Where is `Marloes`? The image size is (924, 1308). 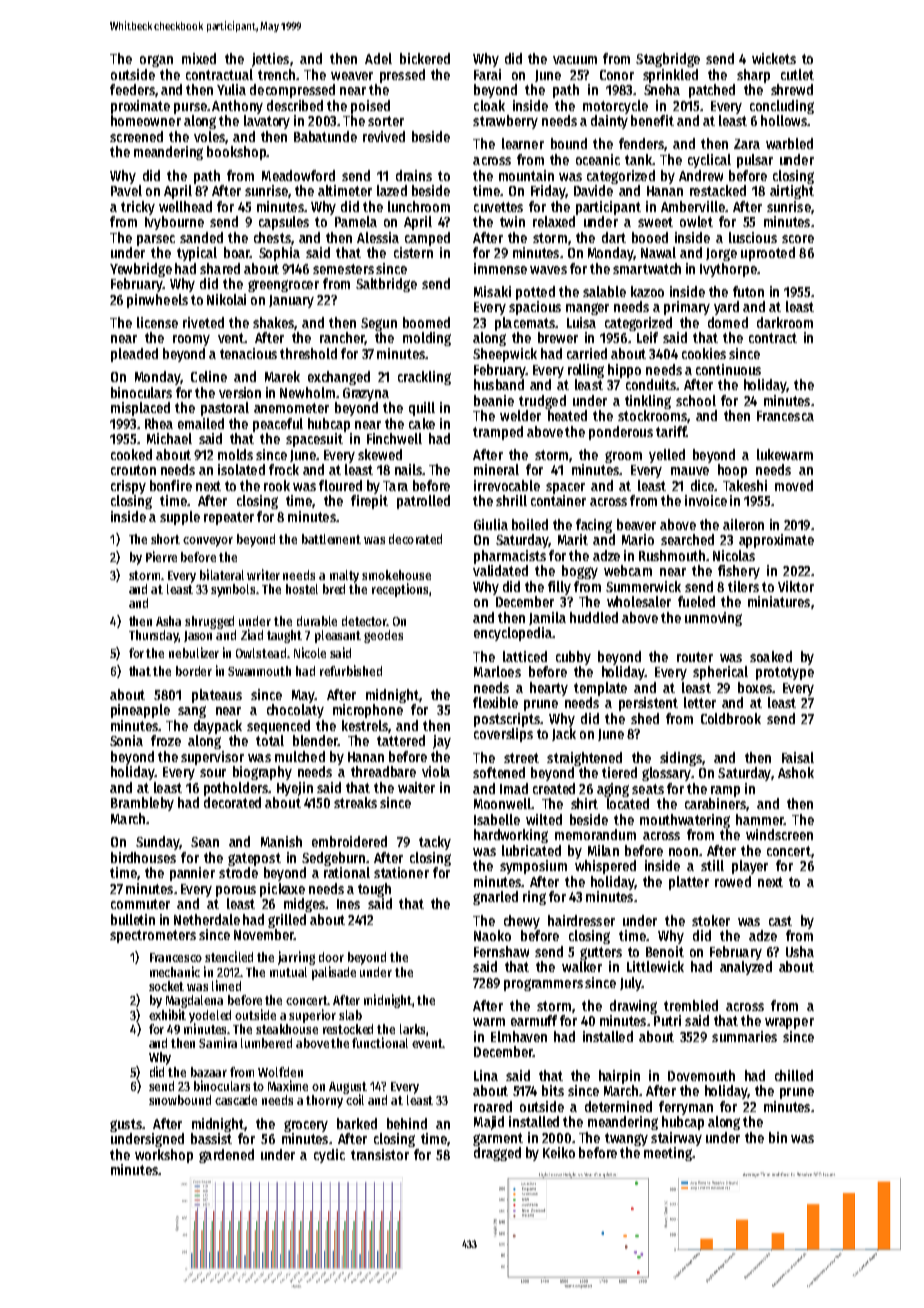
Marloes is located at coordinates (497, 671).
